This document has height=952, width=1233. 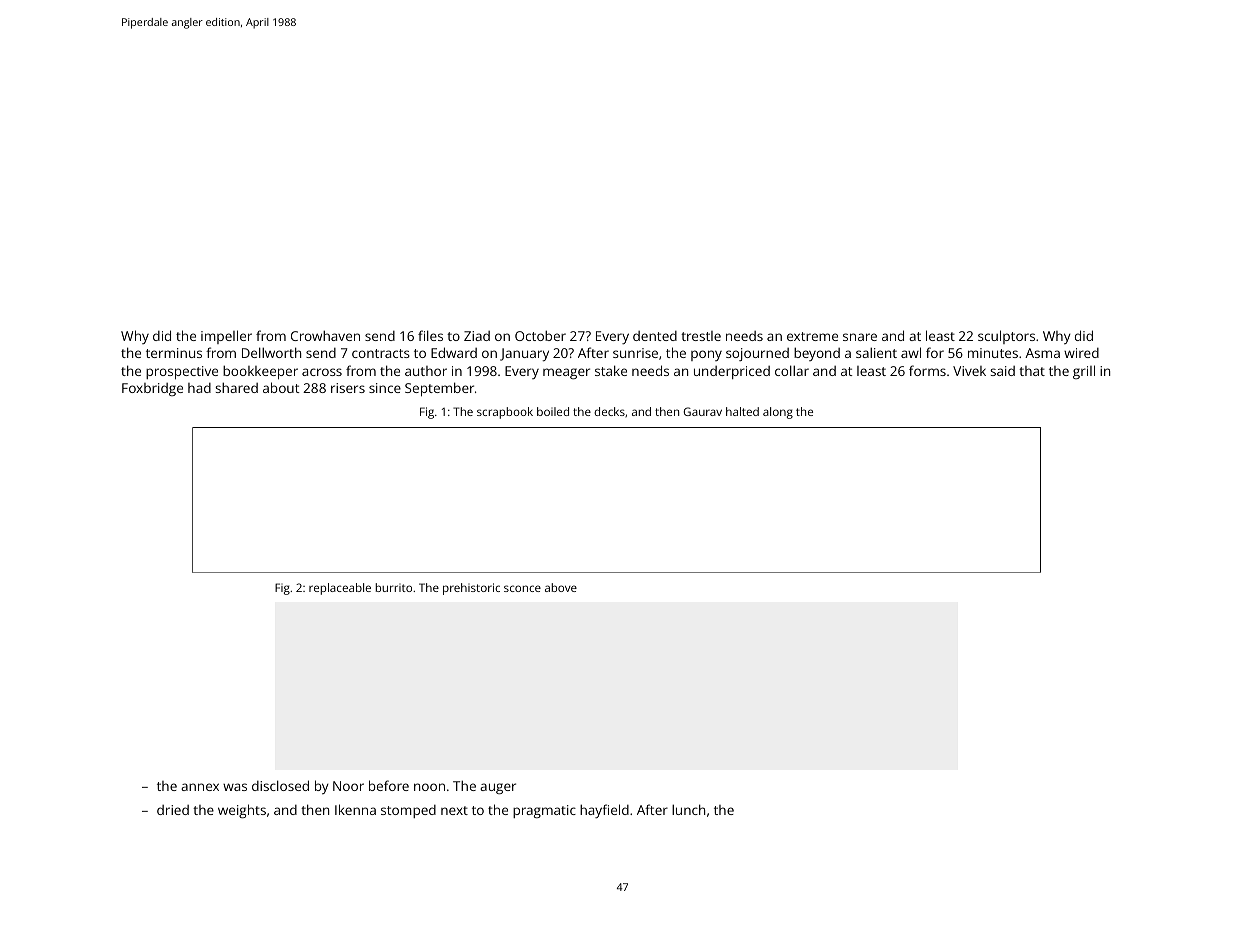 What do you see at coordinates (226, 337) in the document?
I see `impeller` at bounding box center [226, 337].
